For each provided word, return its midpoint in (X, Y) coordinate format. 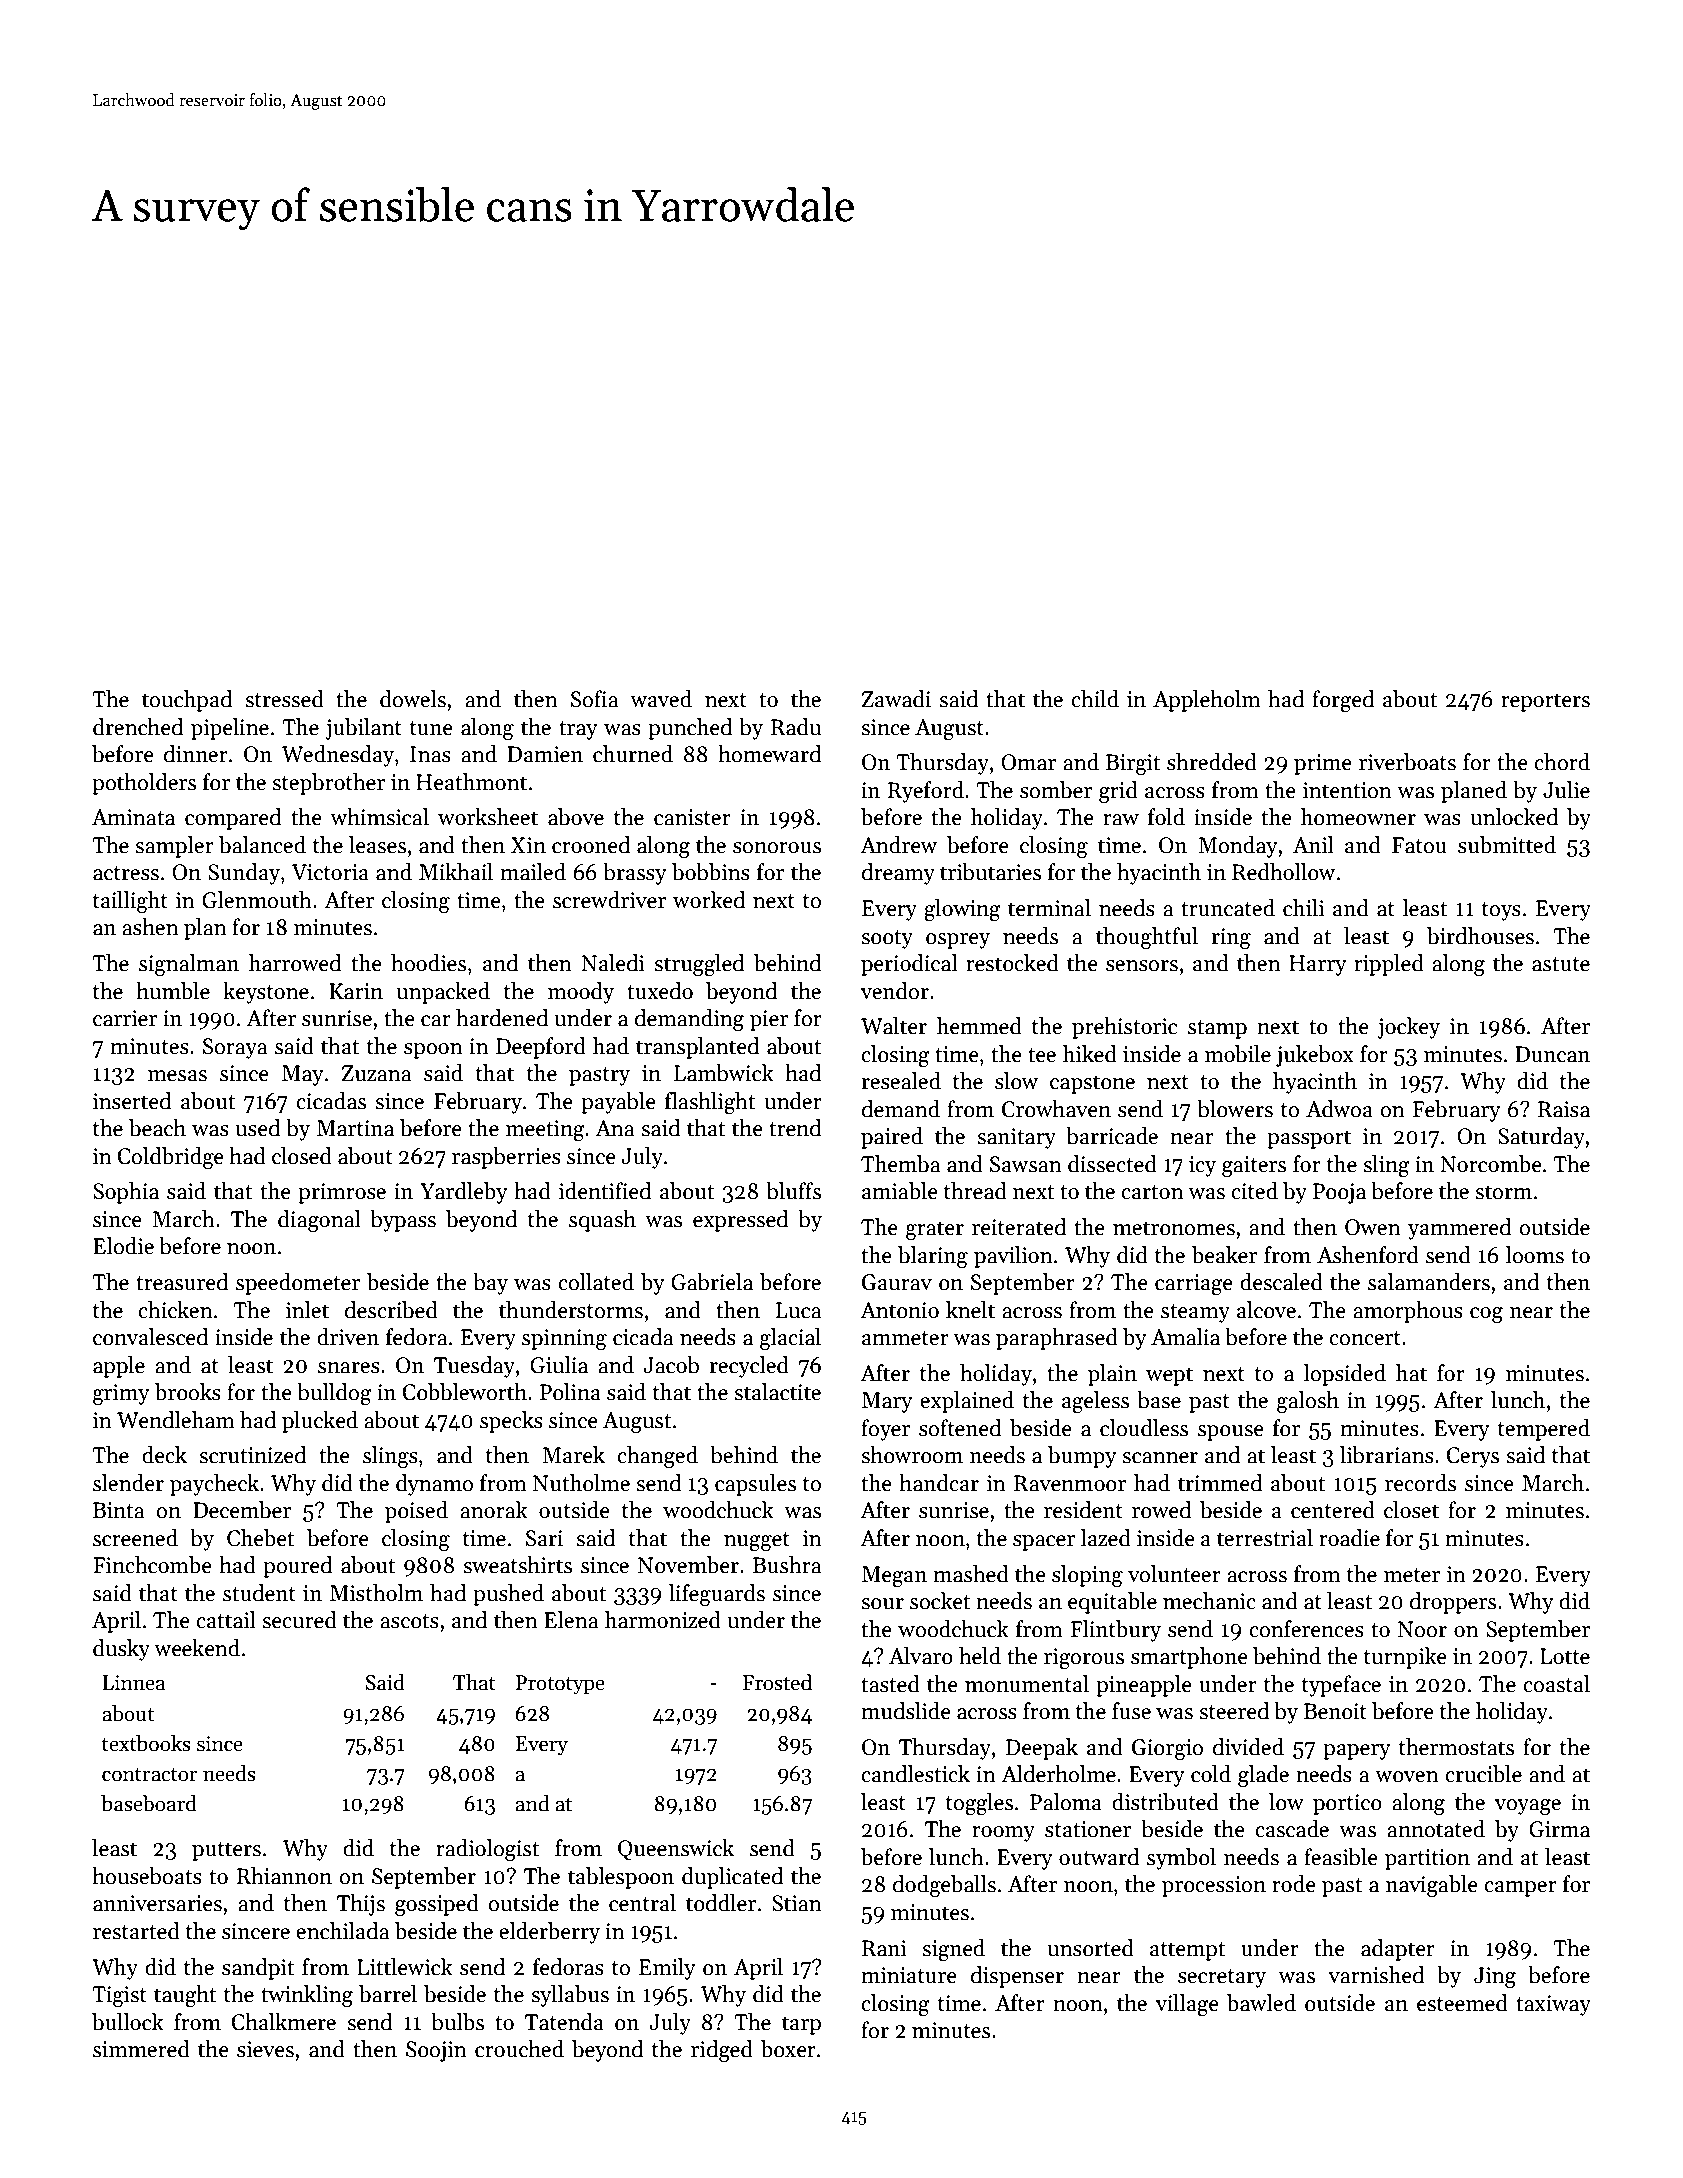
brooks (187, 1392)
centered (1333, 1510)
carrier (125, 1018)
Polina (570, 1392)
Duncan (1552, 1054)
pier (769, 1020)
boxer (788, 2049)
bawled (1261, 2003)
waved (661, 699)
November (688, 1565)
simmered (141, 2049)
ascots (409, 1621)
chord (1562, 762)
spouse (1231, 1433)
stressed (284, 699)
